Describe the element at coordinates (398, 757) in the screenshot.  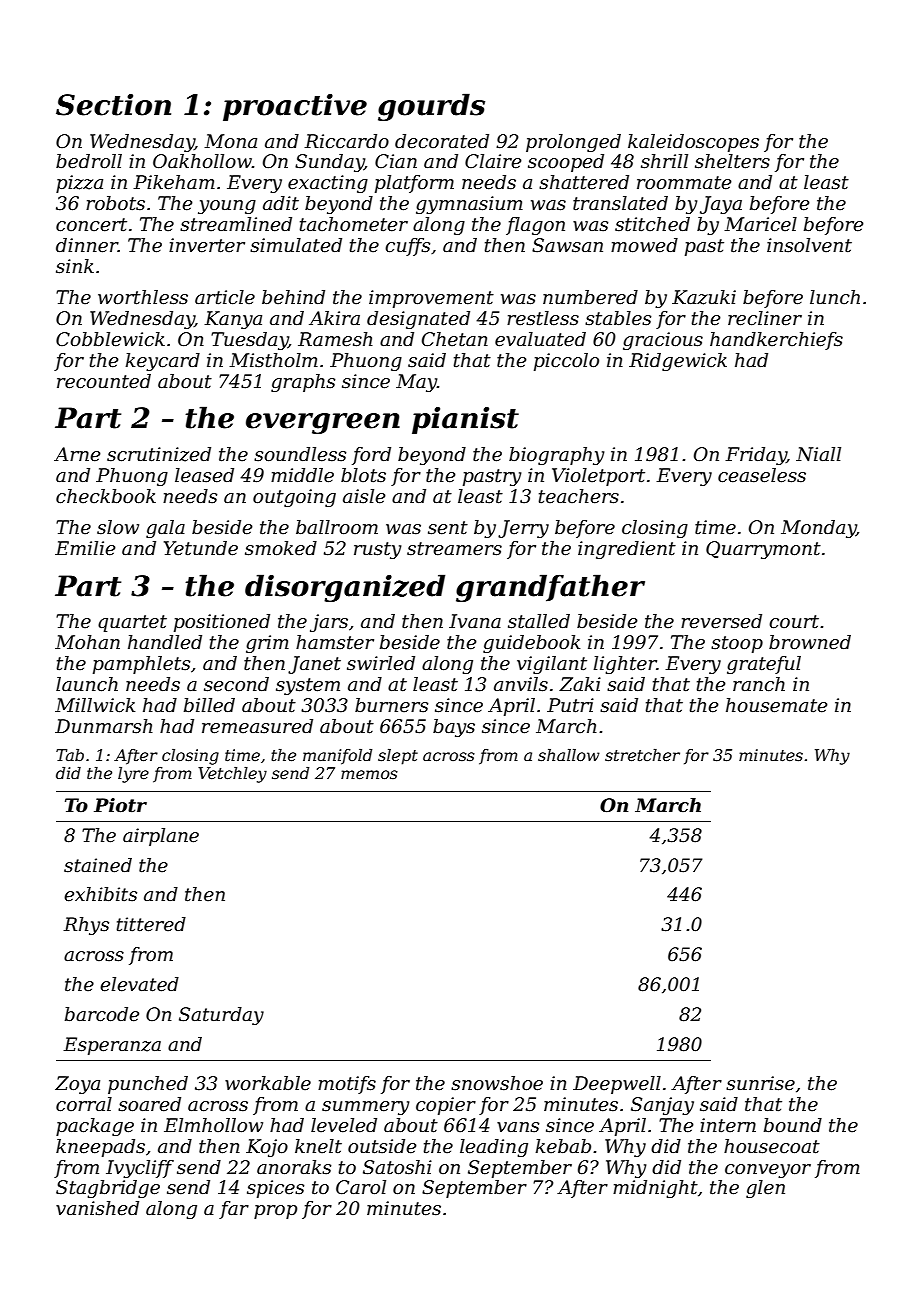
I see `slept` at that location.
